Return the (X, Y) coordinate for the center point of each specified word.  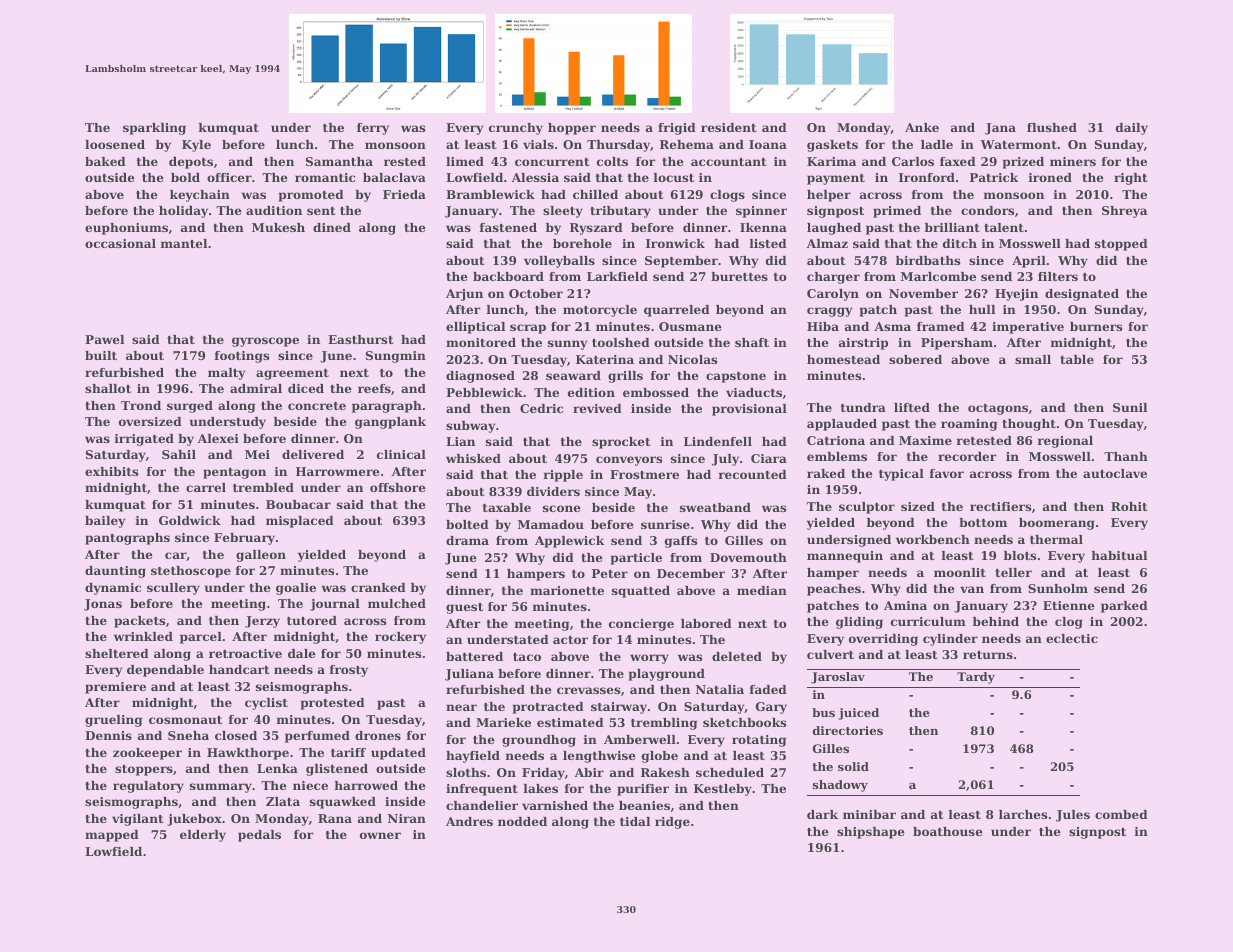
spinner (761, 212)
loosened (115, 144)
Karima (831, 161)
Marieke (503, 722)
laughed (834, 229)
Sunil (1130, 407)
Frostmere (644, 474)
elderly (203, 836)
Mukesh (278, 227)
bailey (105, 522)
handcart (239, 669)
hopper (572, 129)
